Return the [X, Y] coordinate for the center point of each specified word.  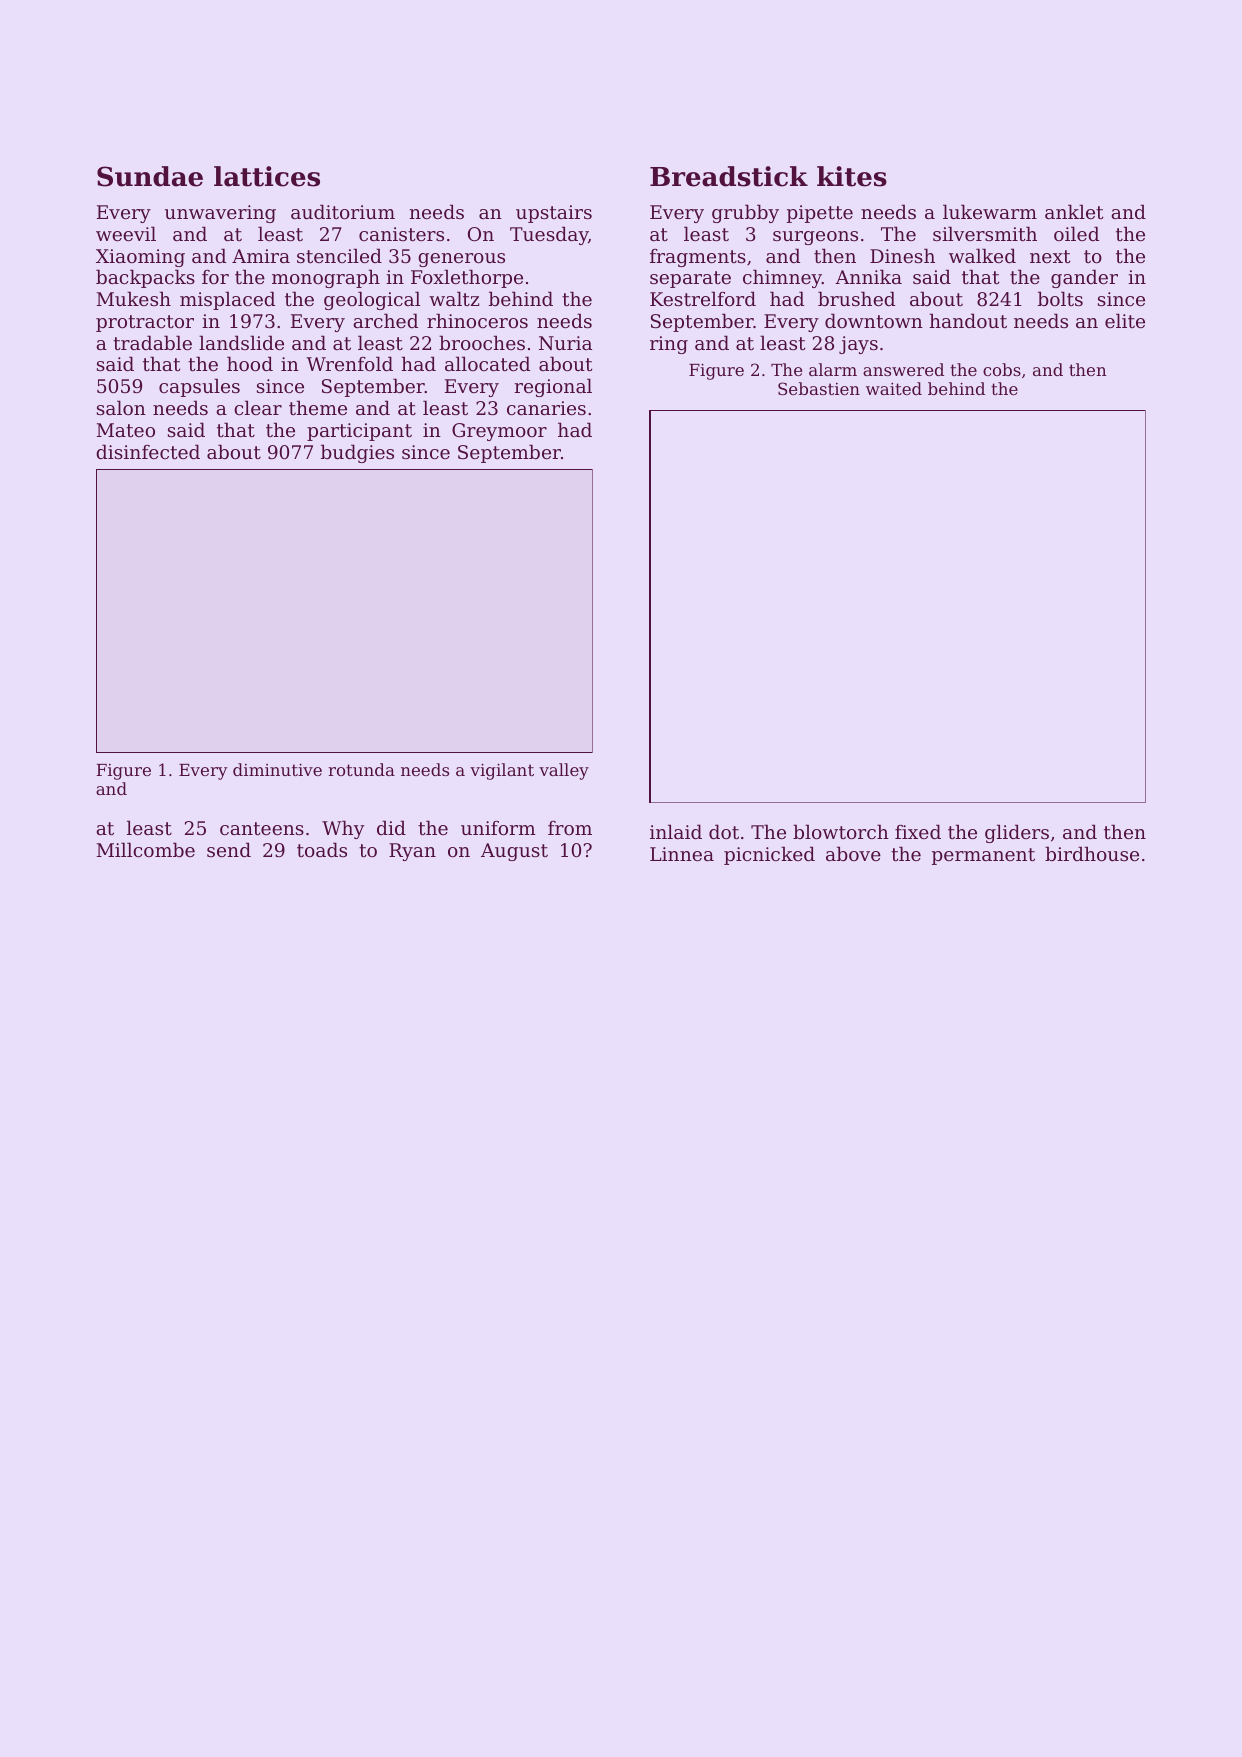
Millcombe [146, 849]
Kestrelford [703, 298]
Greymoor [499, 432]
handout [968, 320]
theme [318, 407]
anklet [1074, 211]
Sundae [150, 176]
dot [724, 831]
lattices [267, 176]
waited [894, 388]
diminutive [277, 769]
